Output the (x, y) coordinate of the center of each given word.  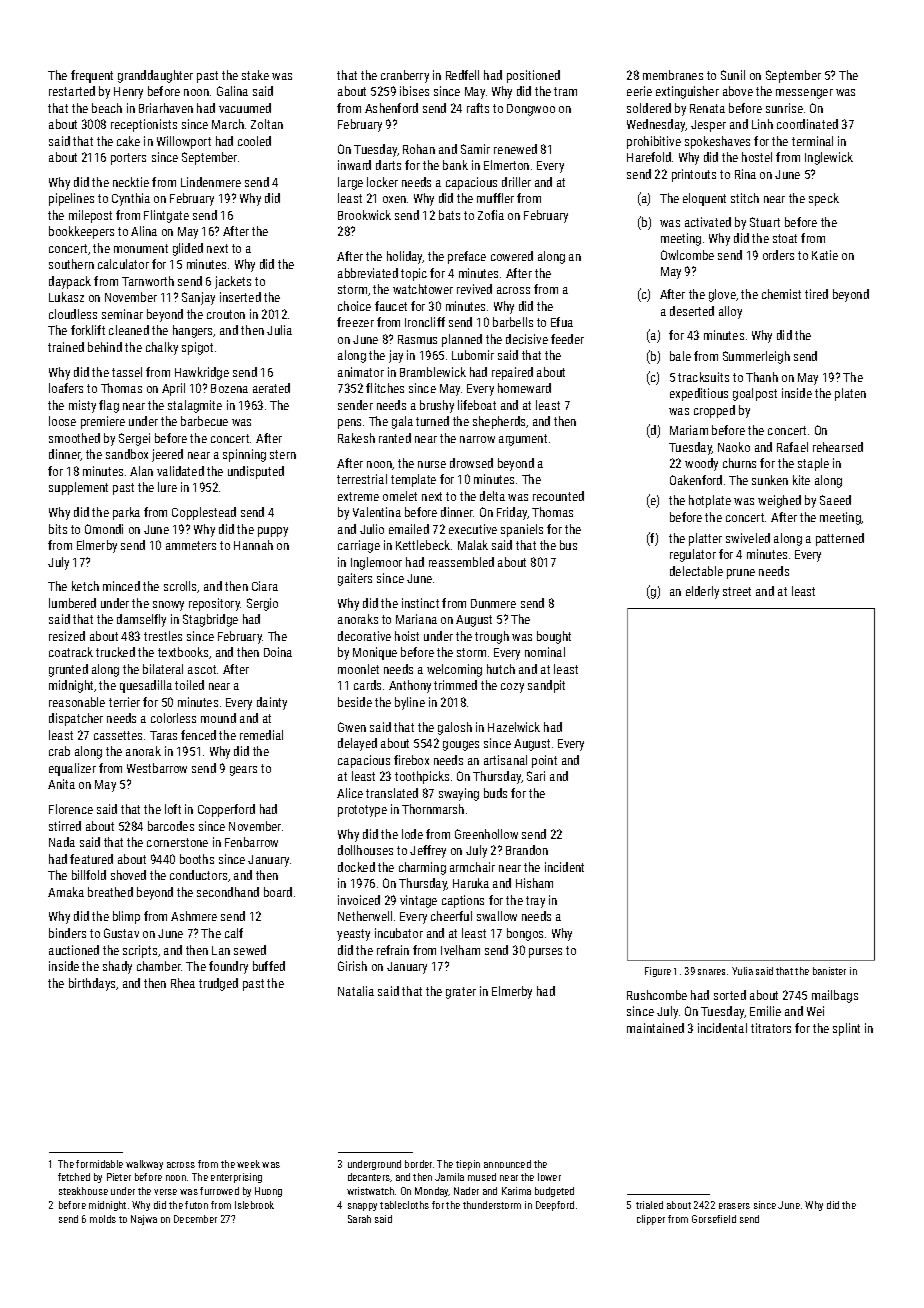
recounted (558, 496)
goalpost (755, 394)
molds (103, 1219)
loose (62, 421)
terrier (124, 702)
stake (255, 75)
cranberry (405, 76)
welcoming (454, 670)
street (737, 591)
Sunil (733, 75)
